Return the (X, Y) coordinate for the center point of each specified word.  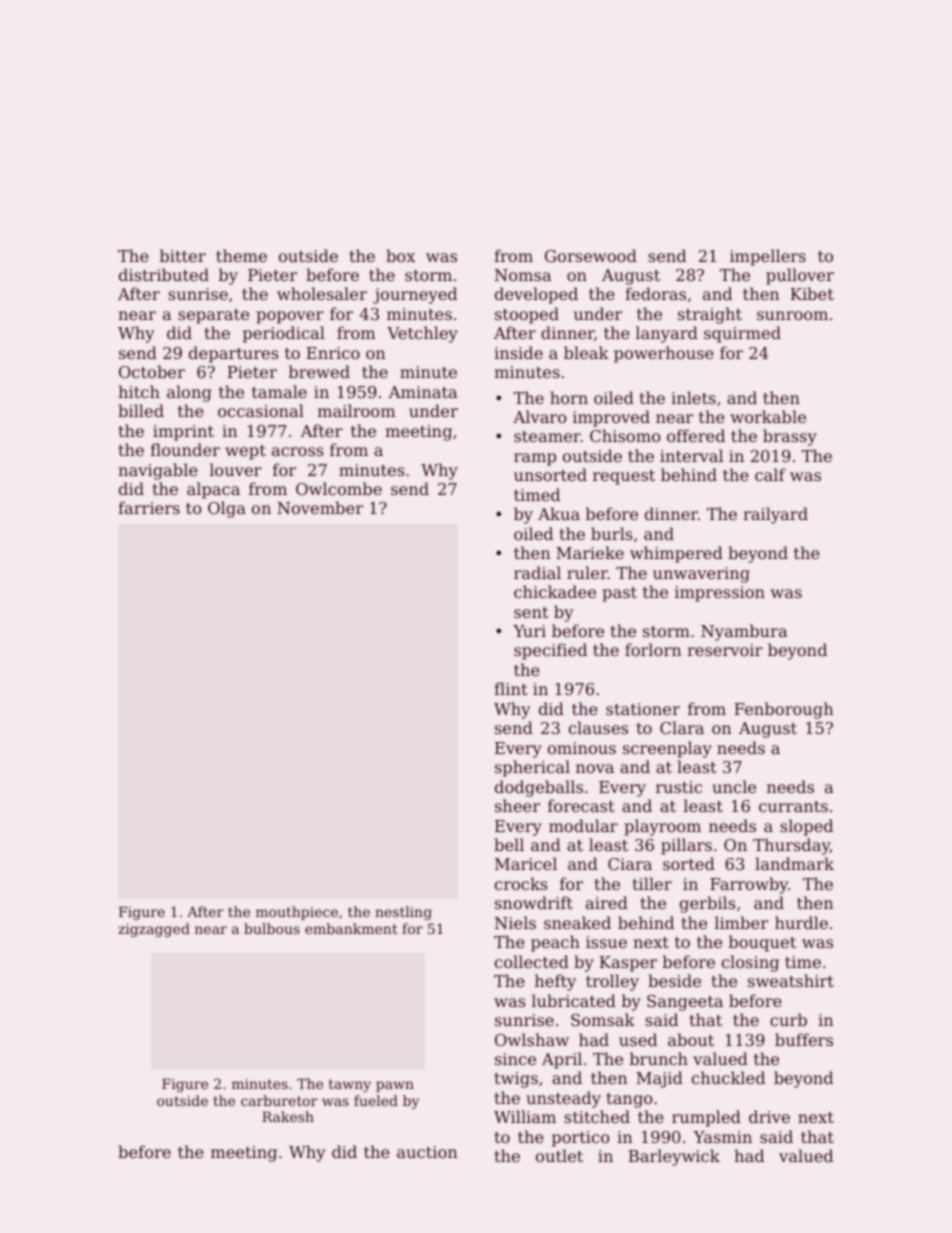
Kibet (812, 293)
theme (241, 255)
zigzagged (154, 930)
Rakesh (288, 1116)
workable (768, 416)
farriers (149, 507)
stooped (527, 315)
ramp (535, 459)
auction (427, 1152)
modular (583, 825)
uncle (734, 786)
